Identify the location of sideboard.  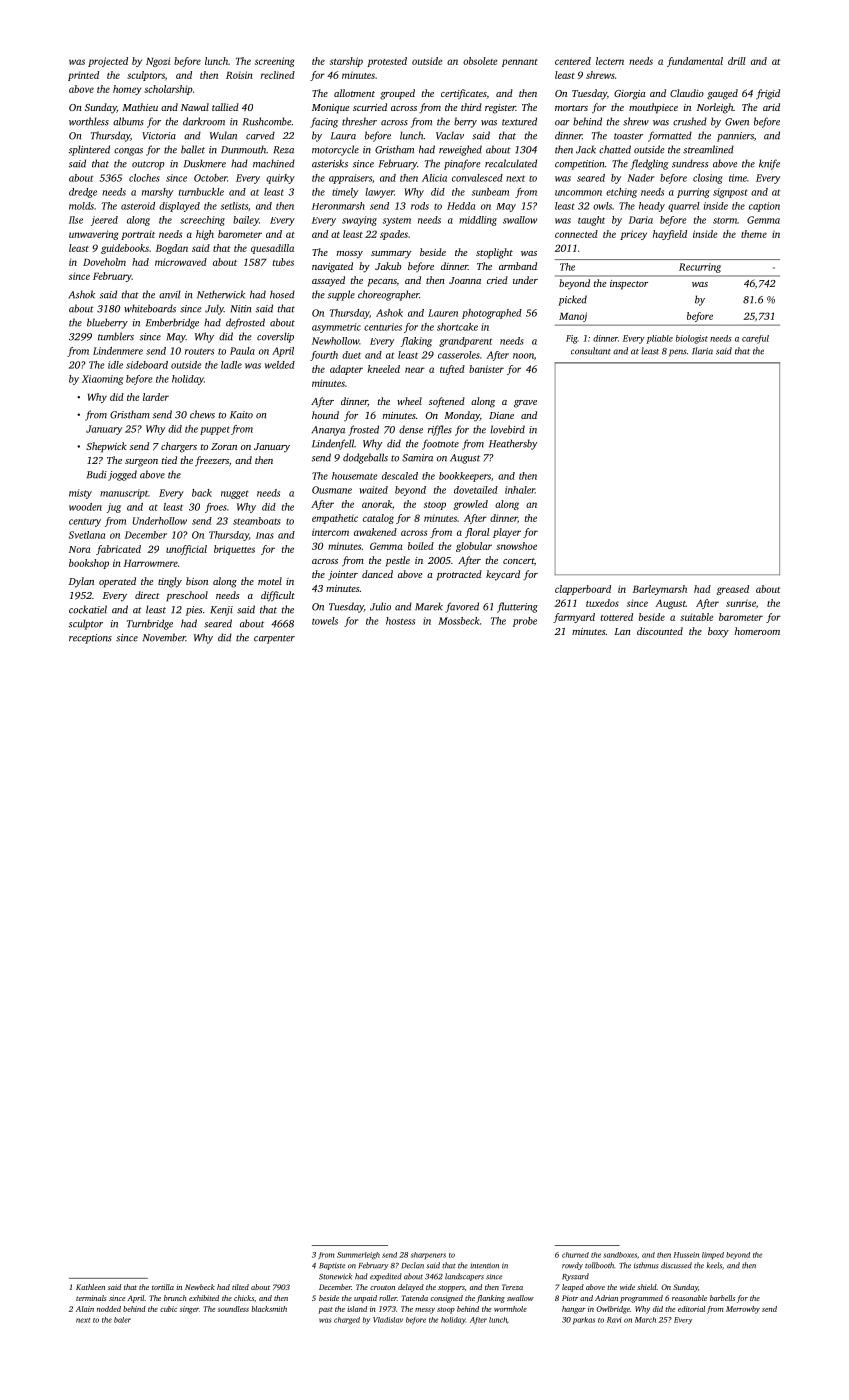
(147, 365).
